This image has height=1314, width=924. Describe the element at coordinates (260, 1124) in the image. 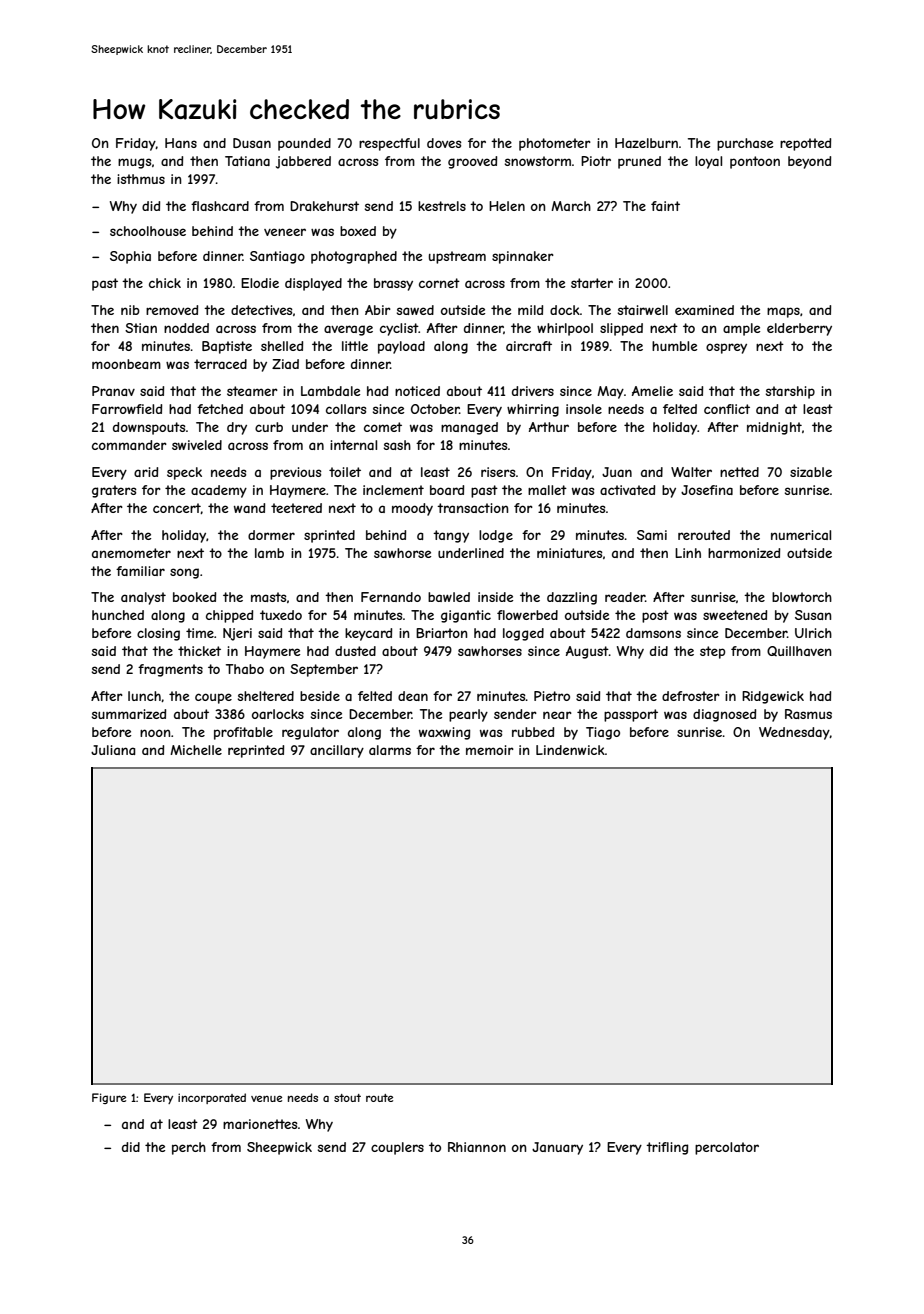

I see `marionettes` at that location.
